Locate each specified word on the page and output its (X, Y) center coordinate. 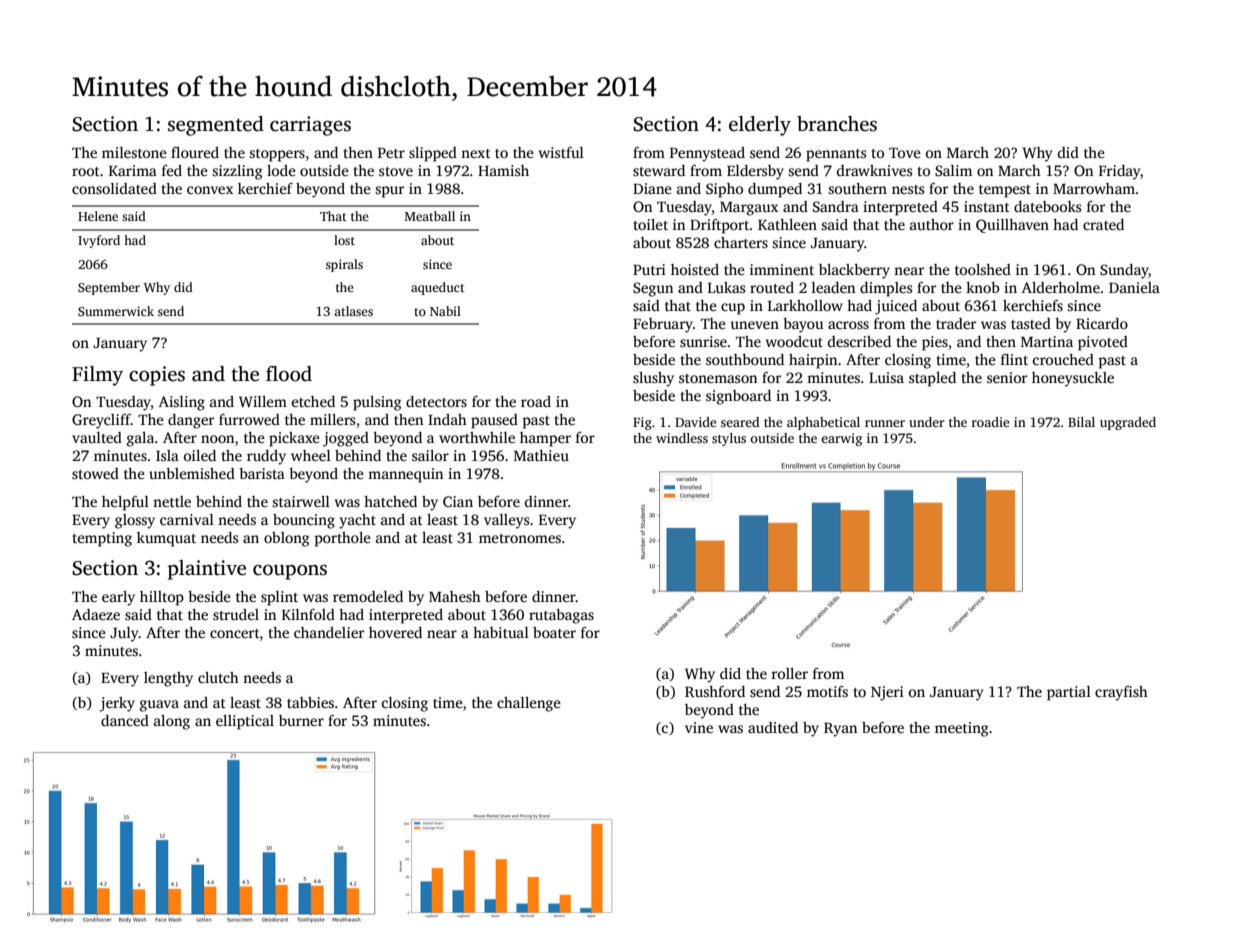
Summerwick (116, 311)
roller (789, 673)
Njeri (887, 693)
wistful (561, 152)
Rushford (715, 691)
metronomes (520, 538)
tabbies (310, 702)
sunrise (703, 341)
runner (885, 423)
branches (837, 124)
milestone (134, 152)
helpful (125, 503)
